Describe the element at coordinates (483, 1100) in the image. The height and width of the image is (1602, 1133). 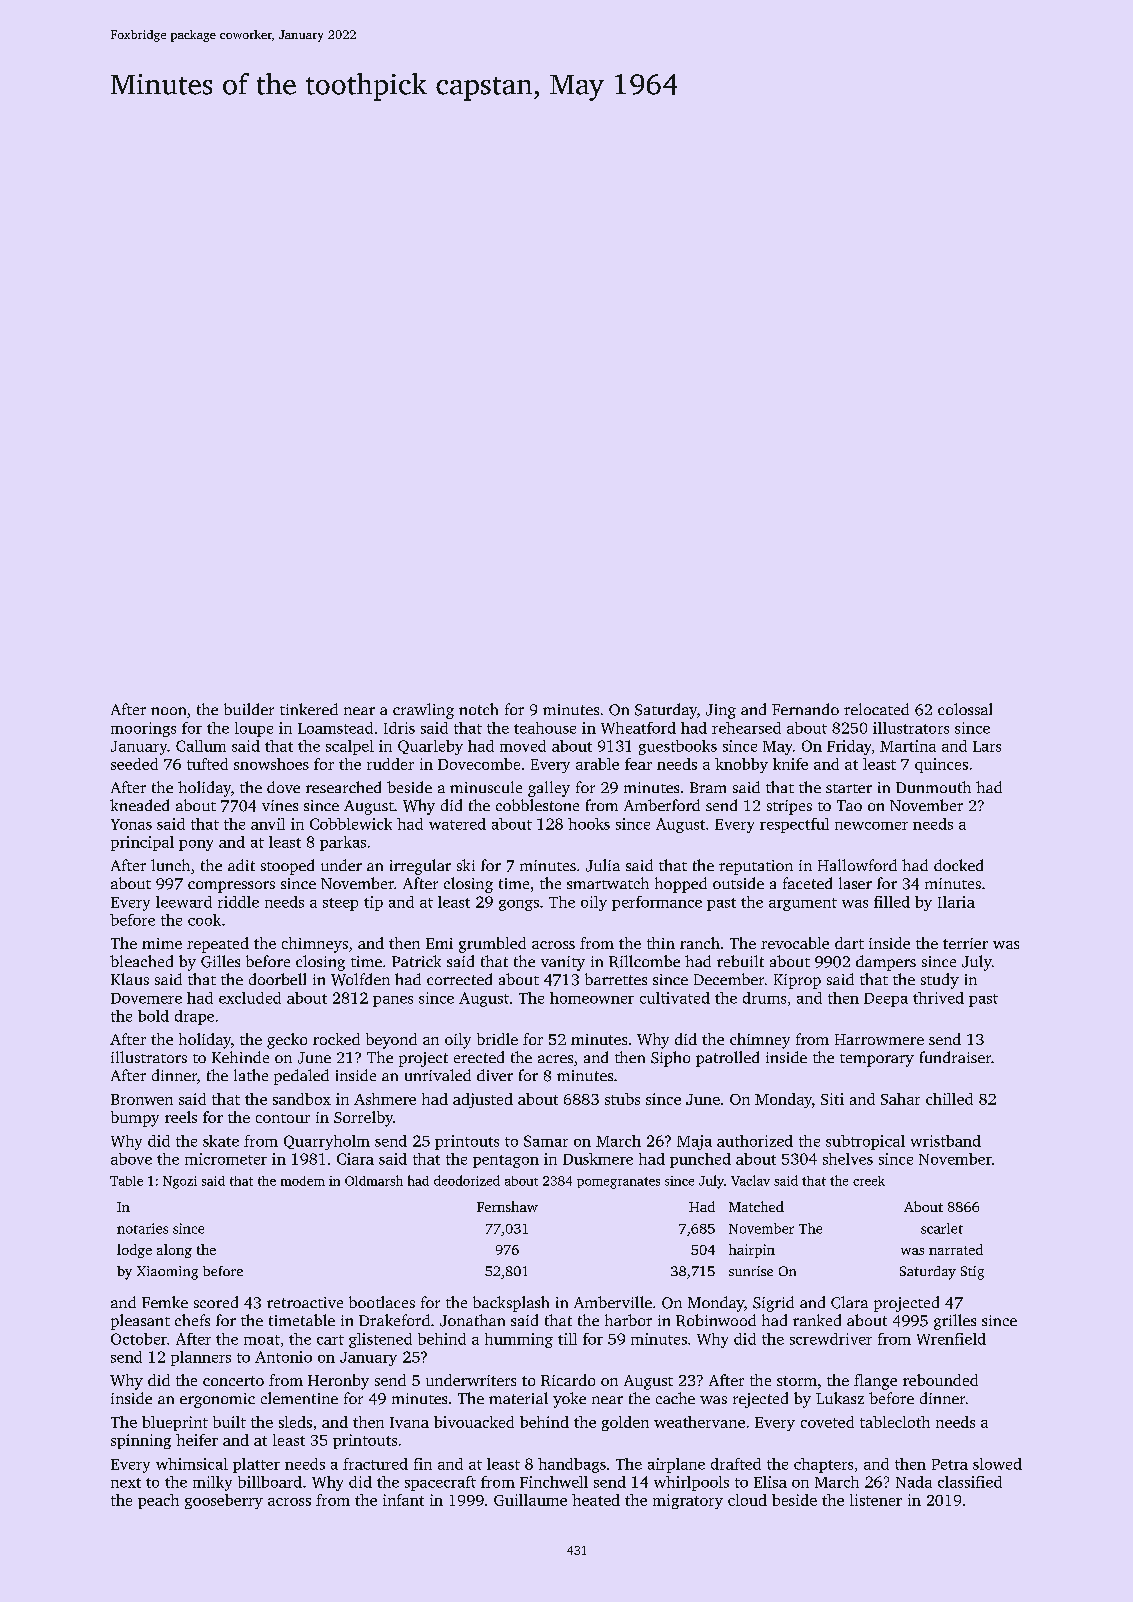
I see `adjusted` at that location.
